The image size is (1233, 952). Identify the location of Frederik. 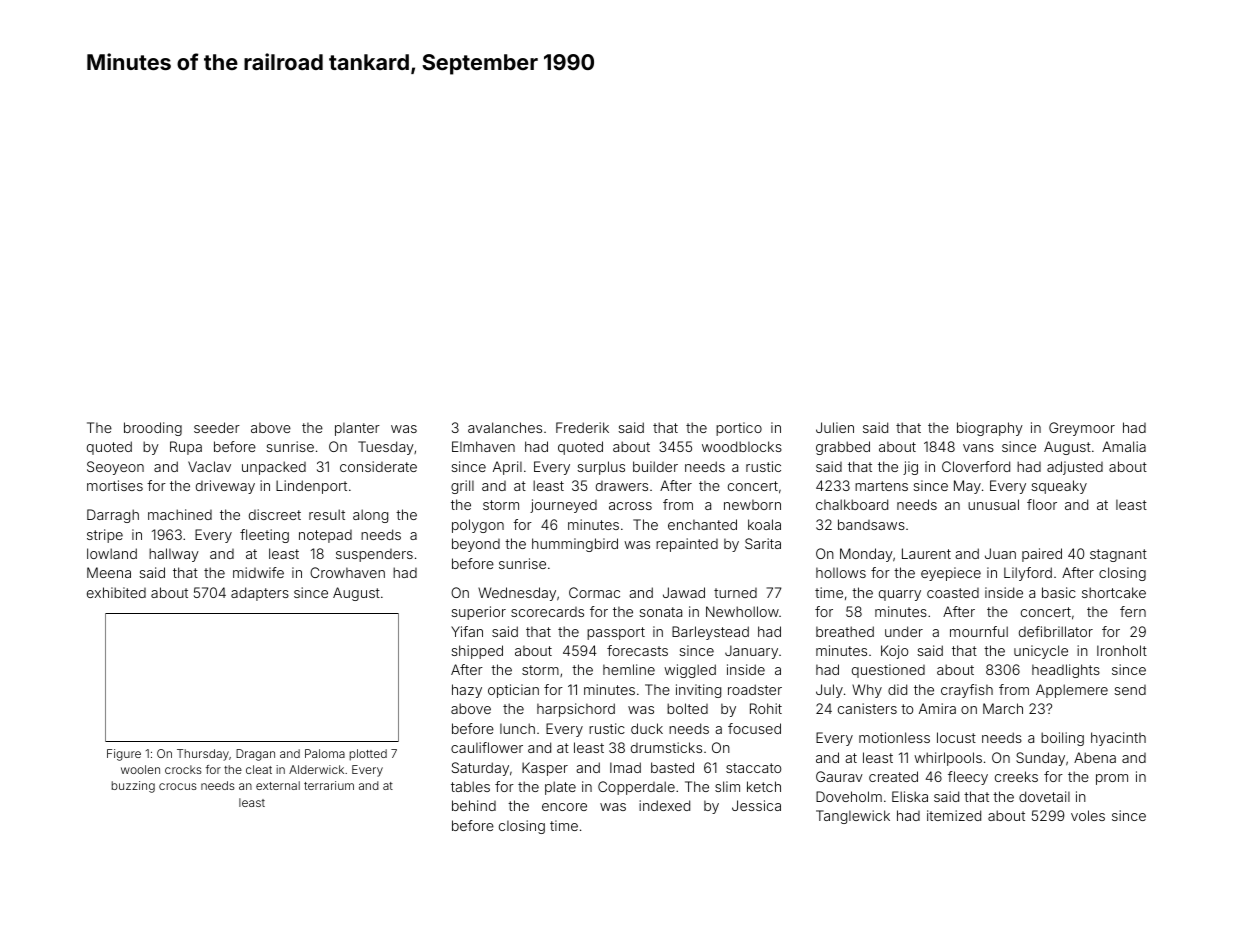
(582, 427).
